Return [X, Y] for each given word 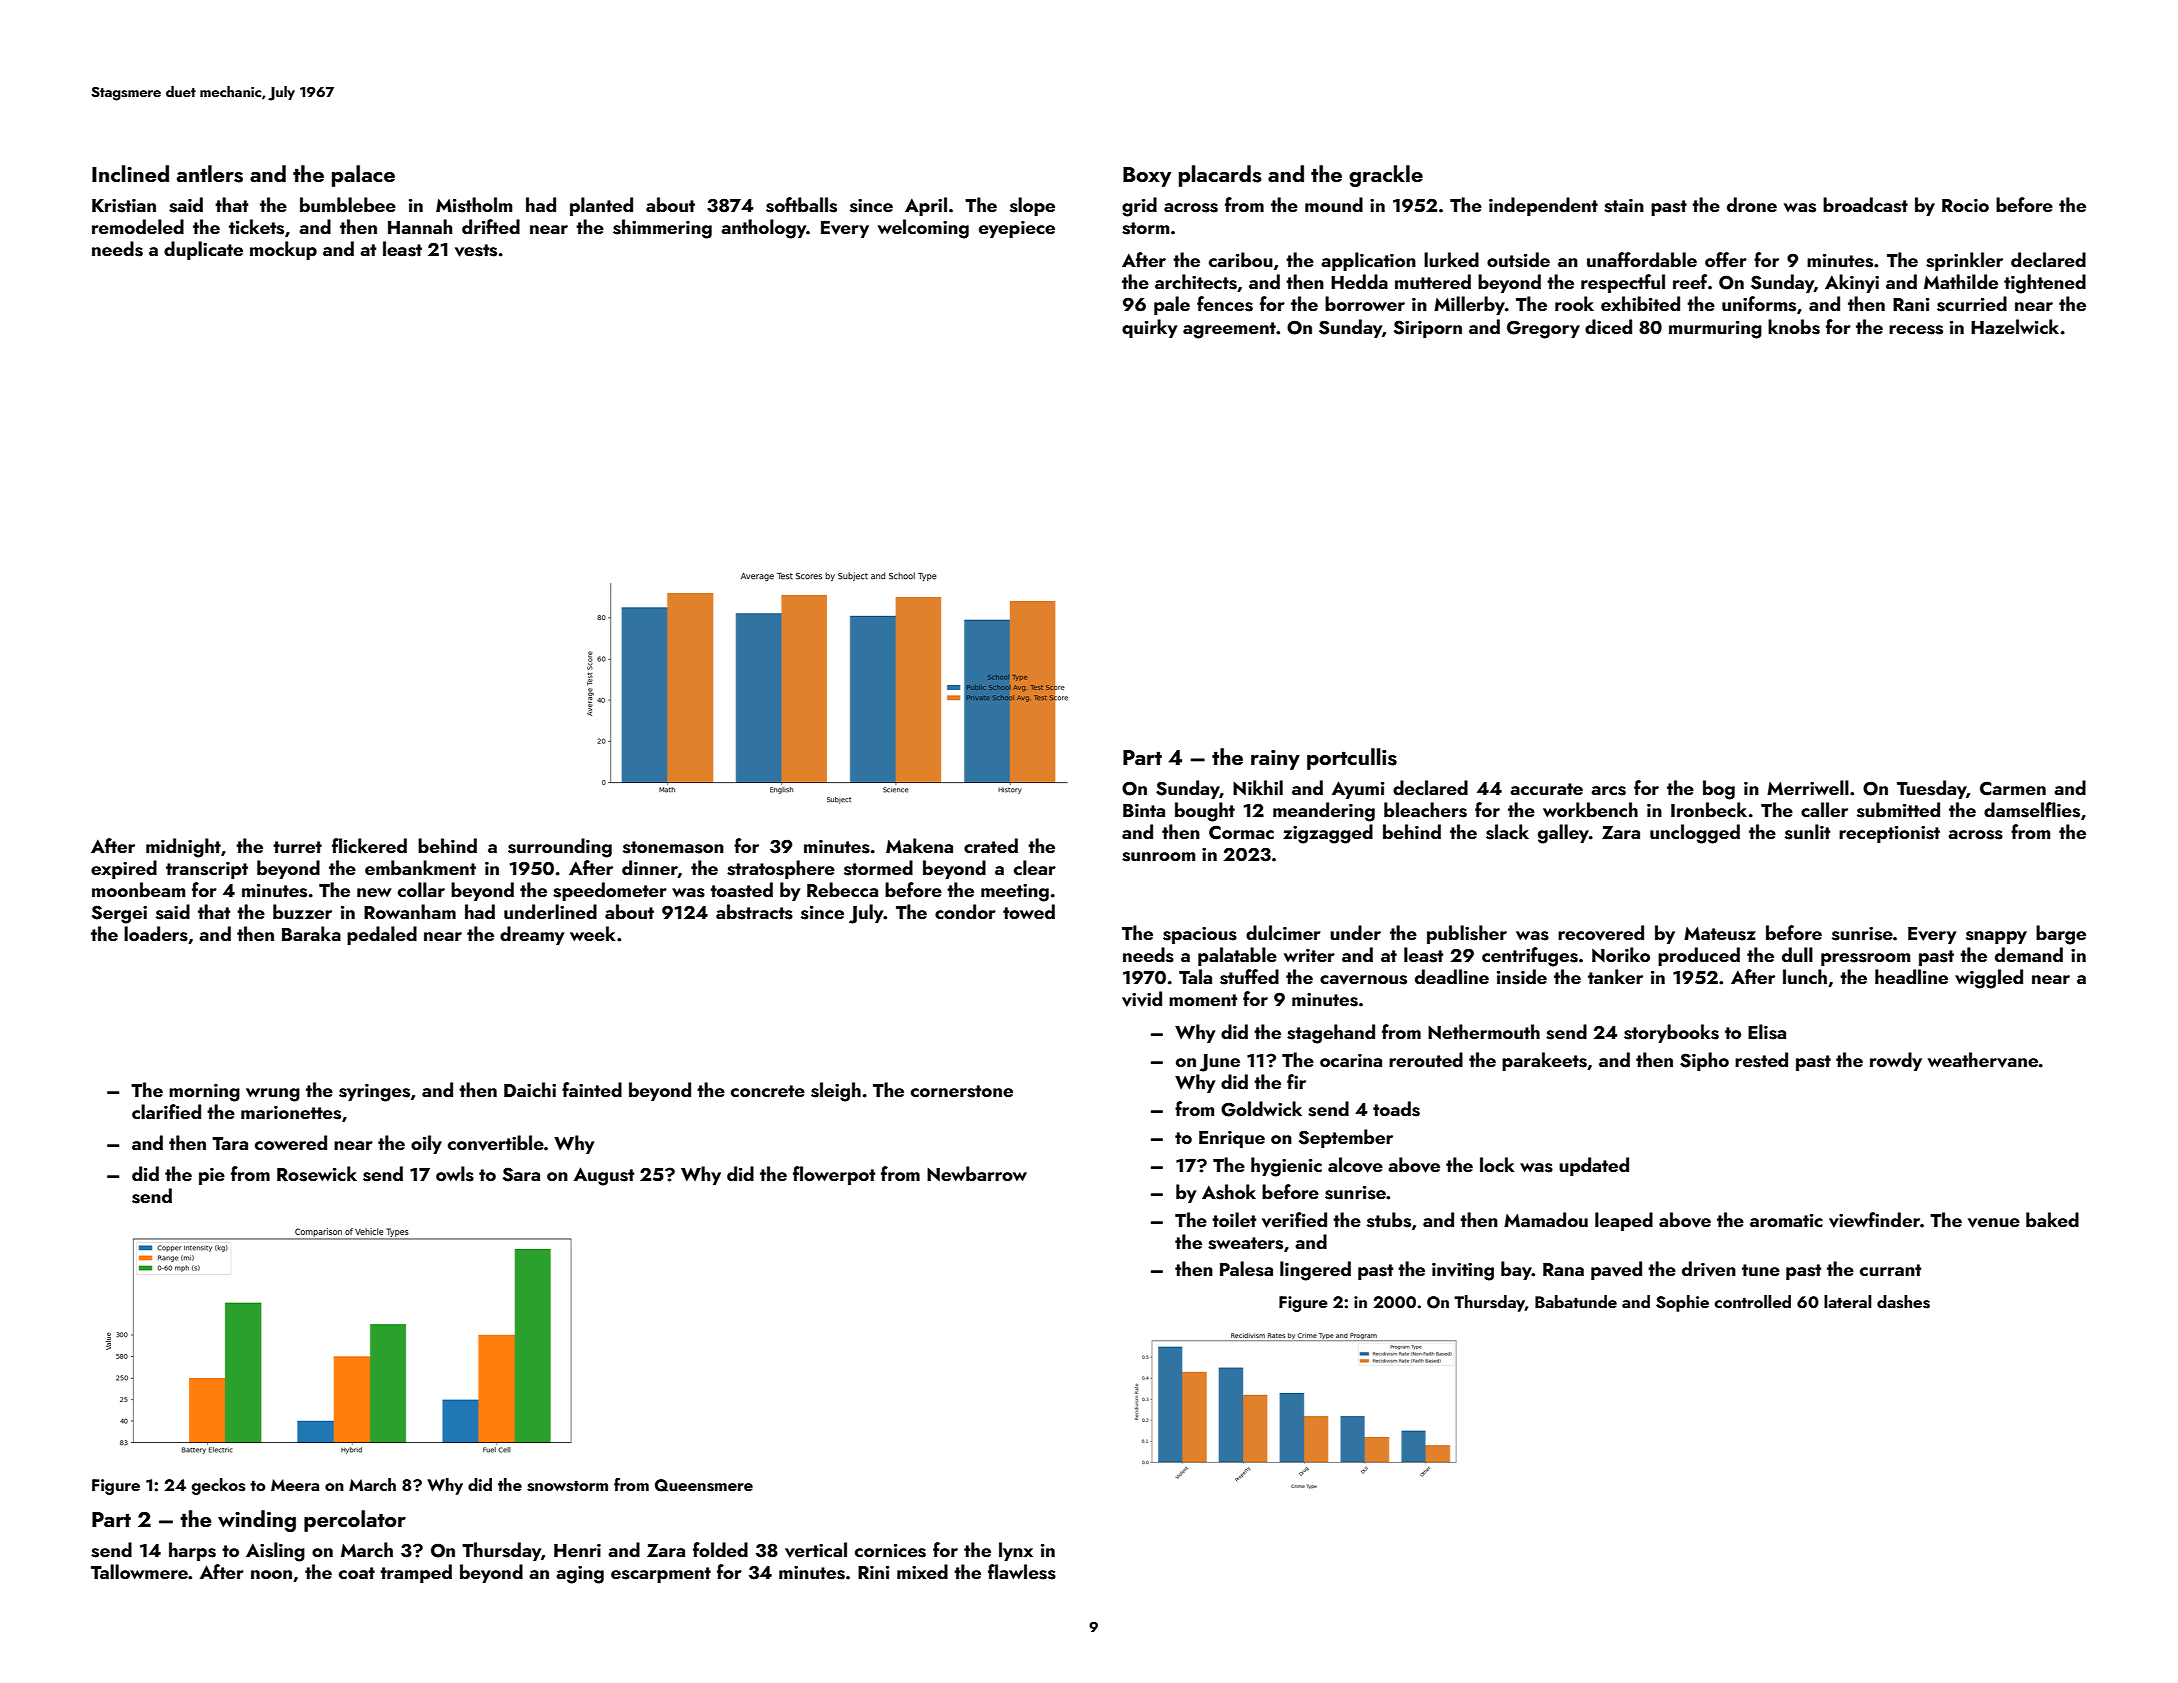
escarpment [661, 1575]
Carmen [2013, 788]
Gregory [1543, 329]
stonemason [673, 847]
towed [1029, 911]
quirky [1149, 328]
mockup [283, 250]
